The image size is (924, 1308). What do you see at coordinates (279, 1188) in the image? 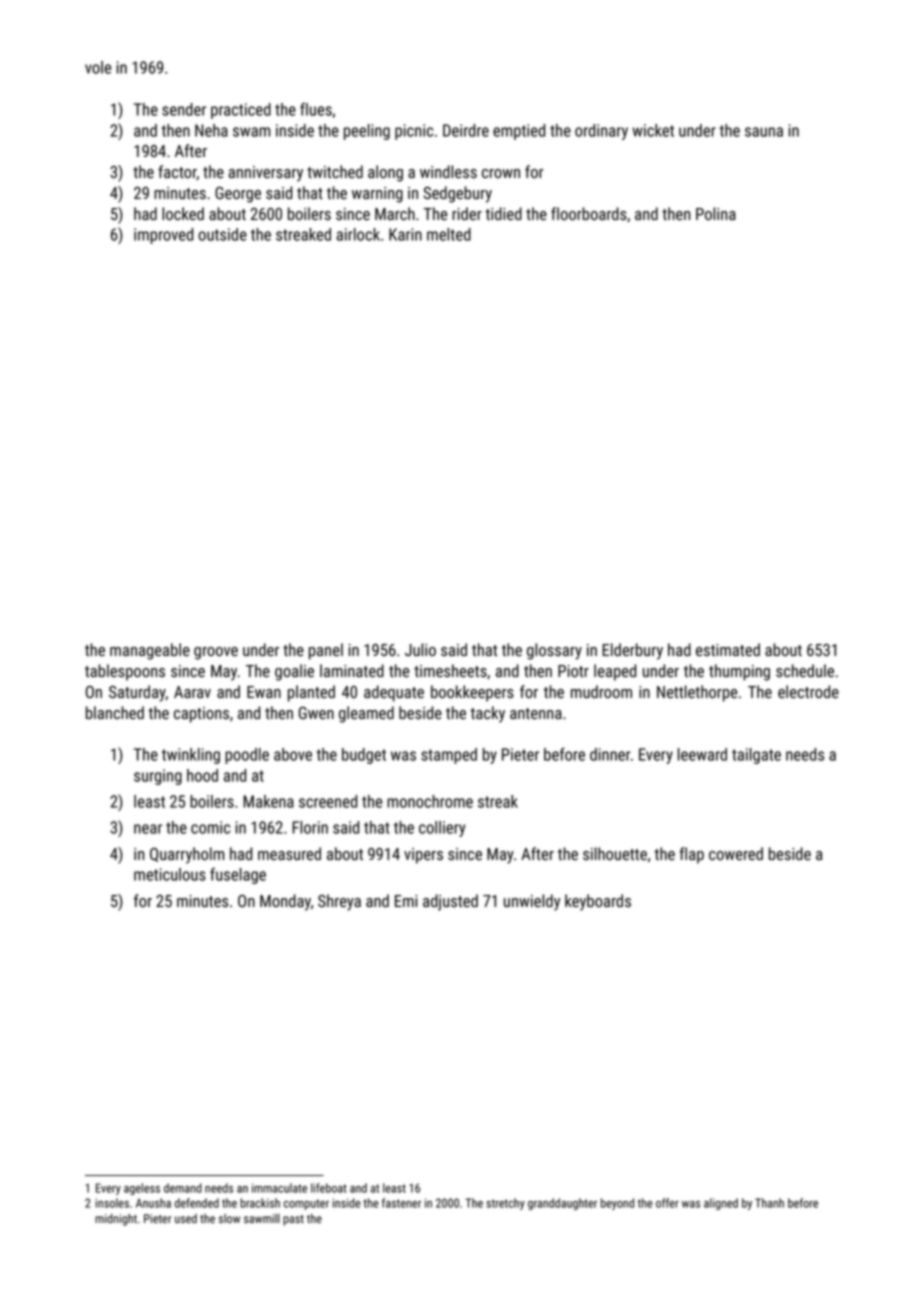
I see `immaculate` at bounding box center [279, 1188].
